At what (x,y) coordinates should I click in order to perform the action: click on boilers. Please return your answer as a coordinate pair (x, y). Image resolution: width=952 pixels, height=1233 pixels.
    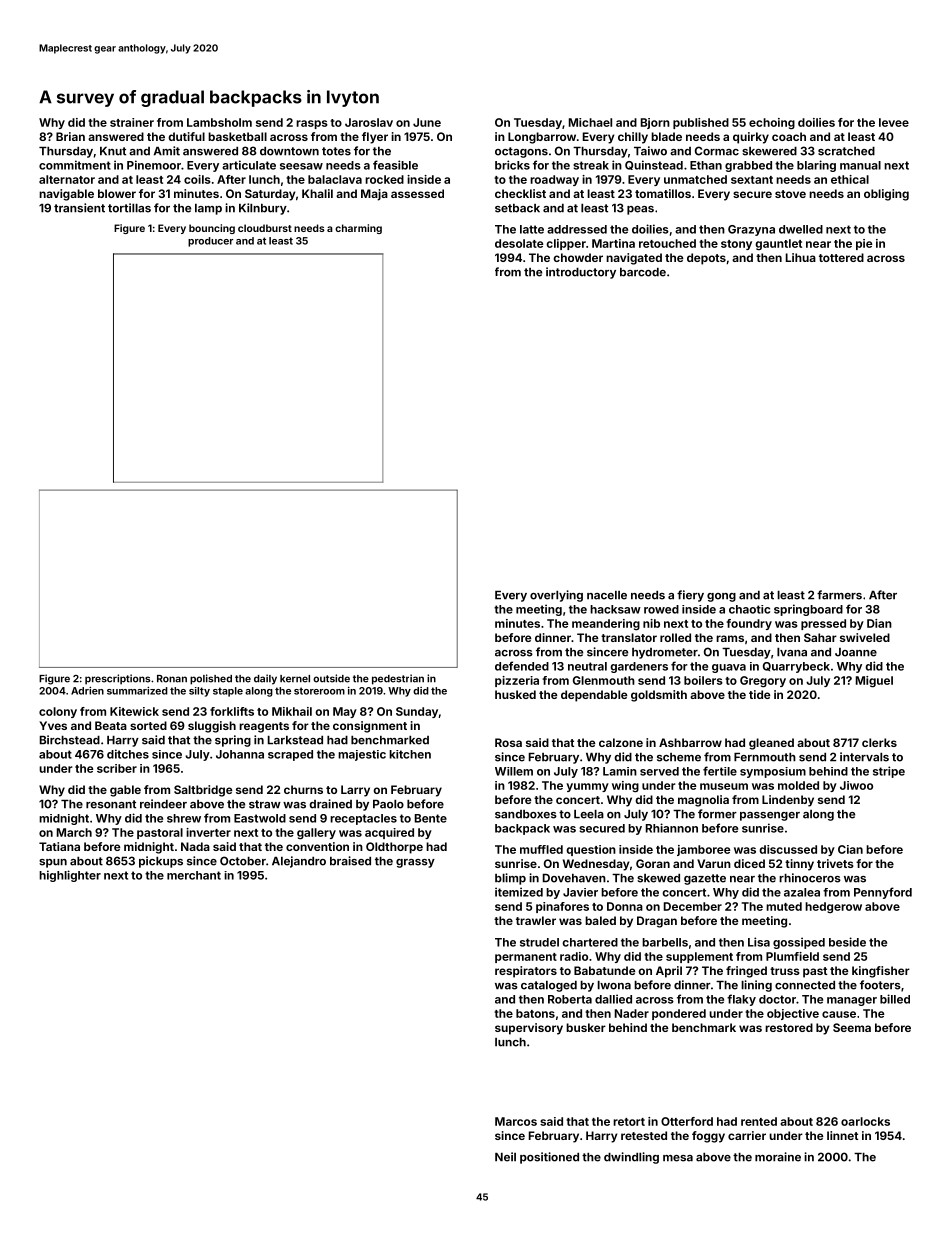
    Looking at the image, I should click on (703, 680).
